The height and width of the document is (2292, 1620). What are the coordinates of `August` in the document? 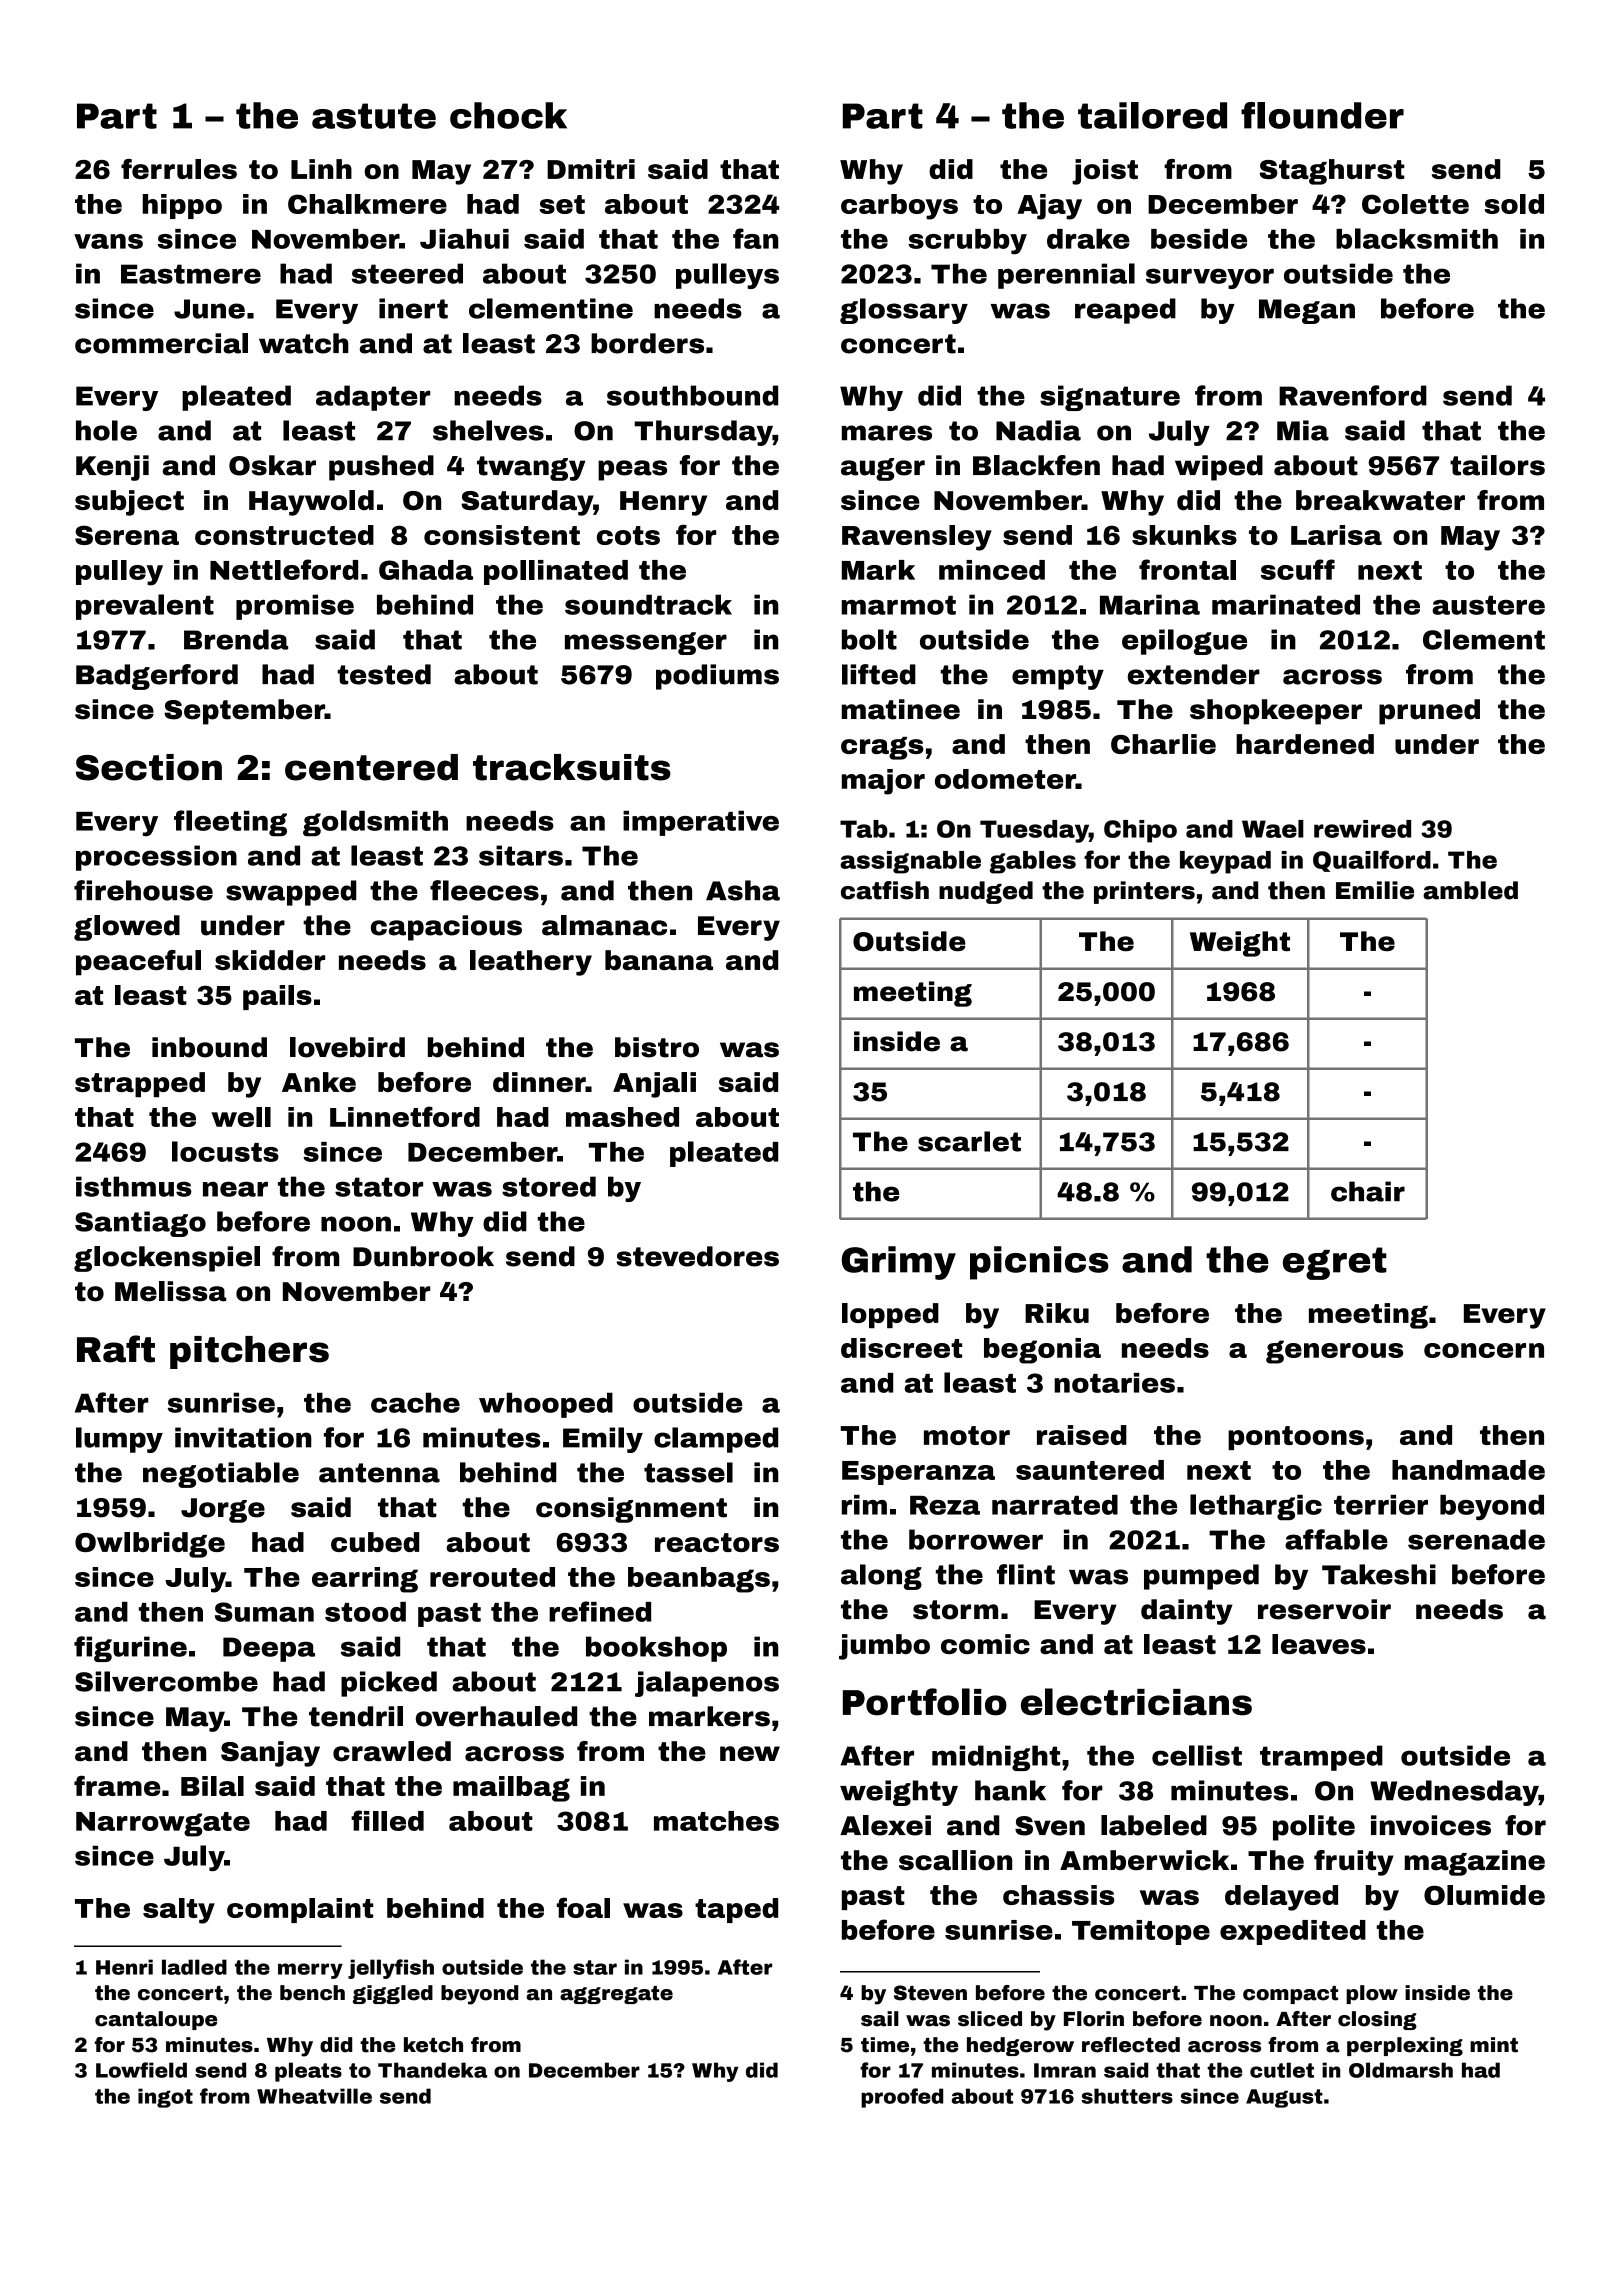 It's located at (1284, 2098).
